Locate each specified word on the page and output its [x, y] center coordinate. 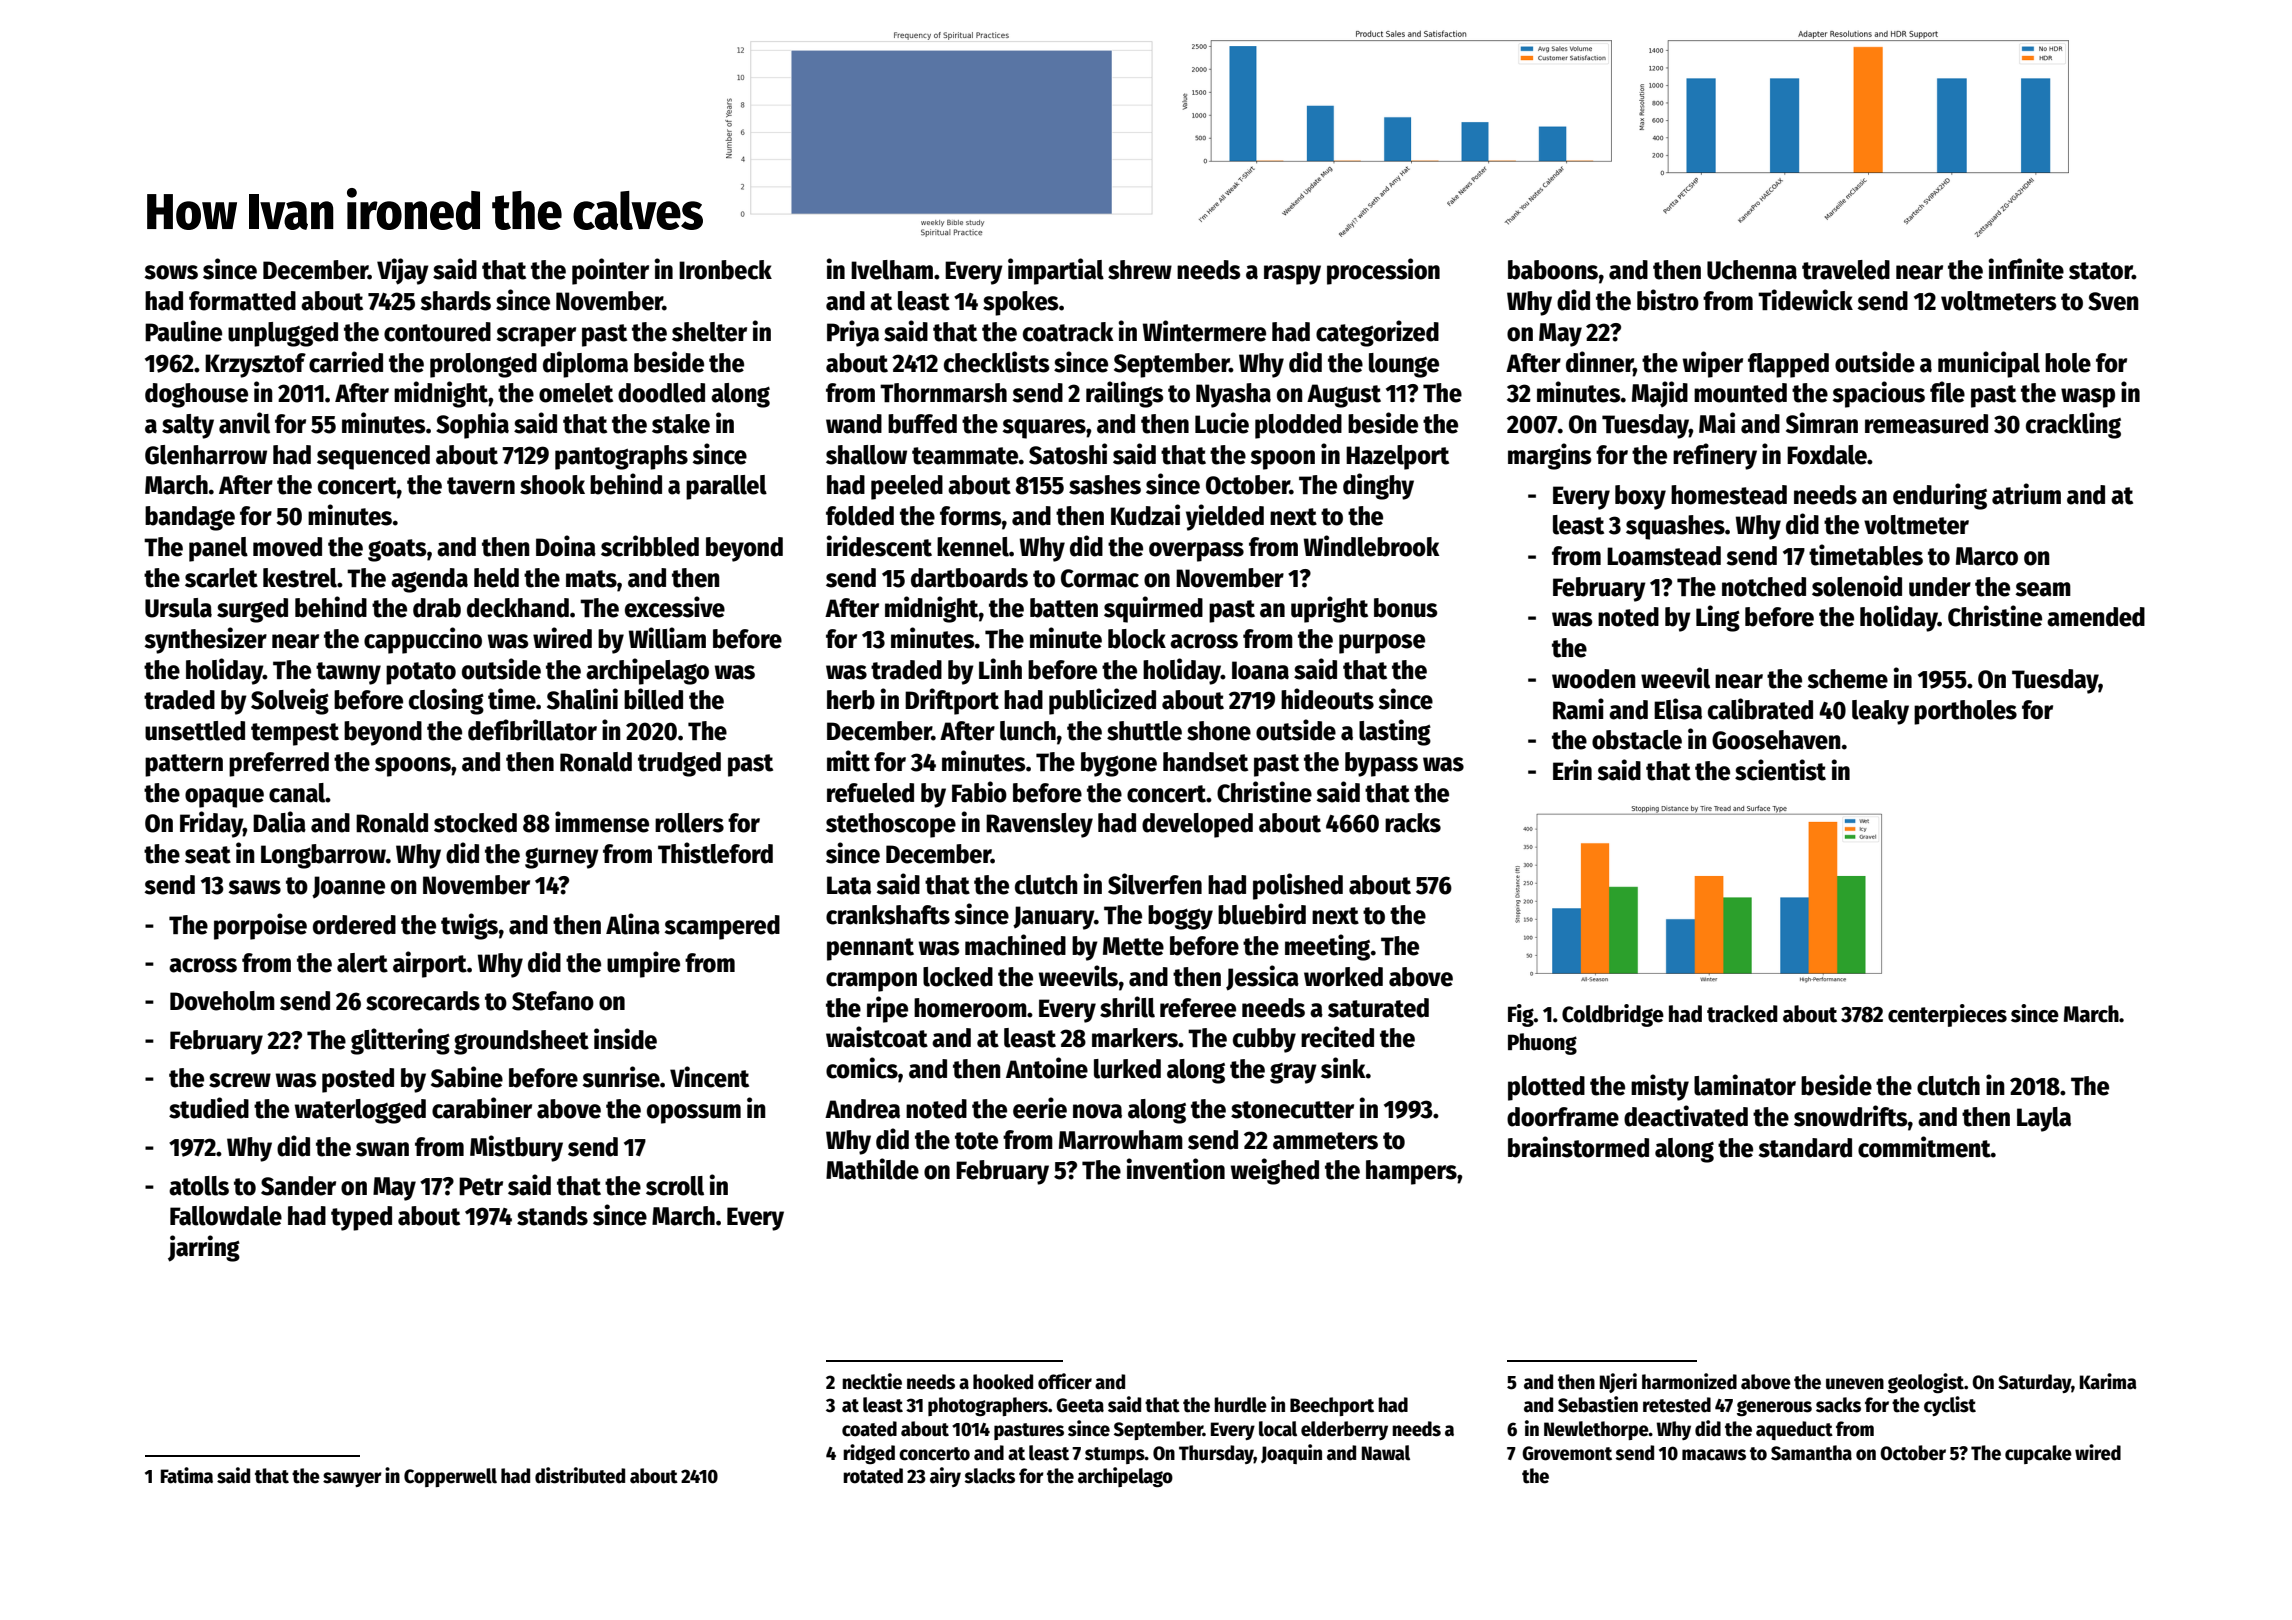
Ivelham [892, 270]
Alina [633, 924]
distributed [580, 1475]
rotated [873, 1476]
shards [456, 301]
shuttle [1144, 731]
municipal [1989, 364]
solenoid [1857, 586]
